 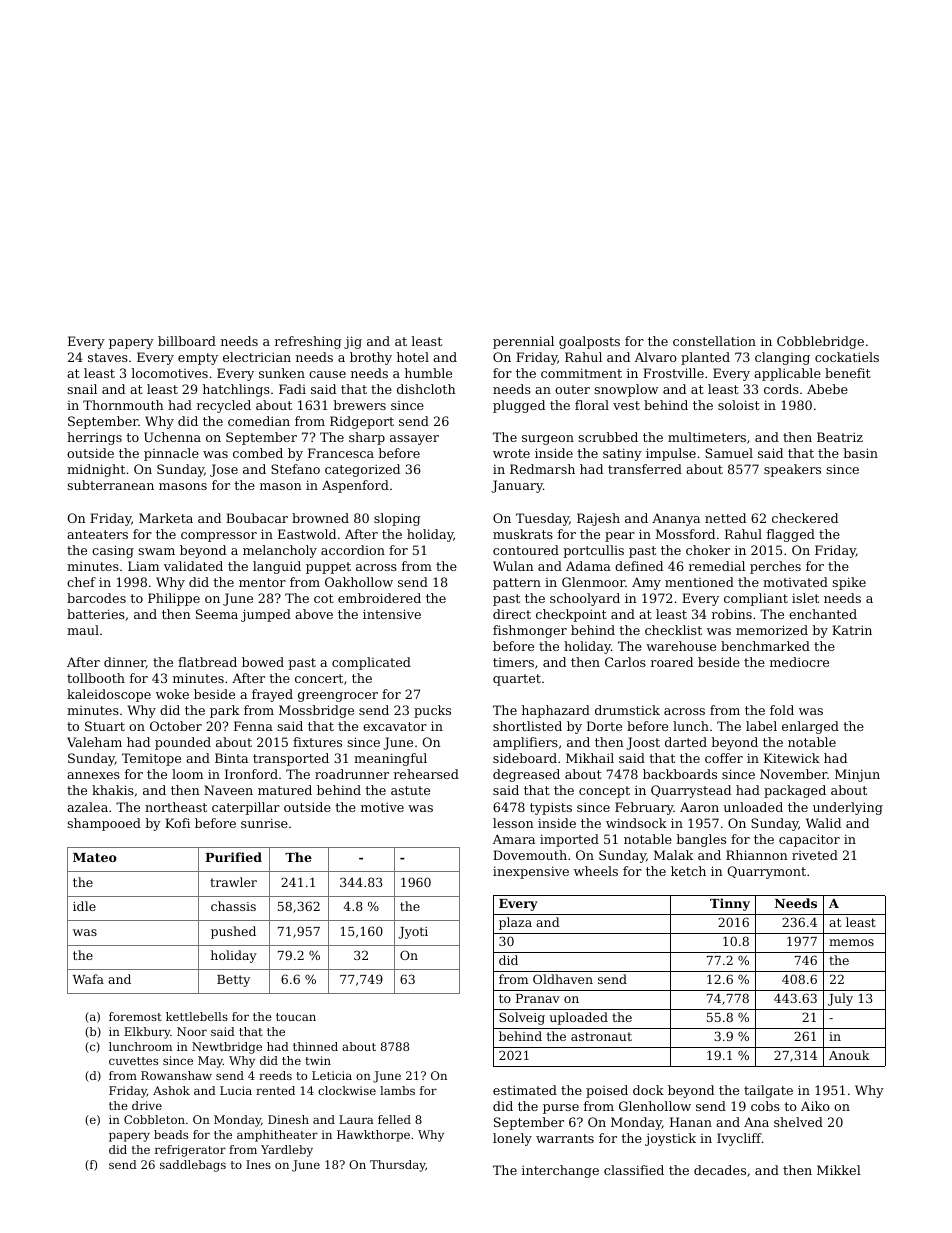 I want to click on enlarged, so click(x=810, y=727).
